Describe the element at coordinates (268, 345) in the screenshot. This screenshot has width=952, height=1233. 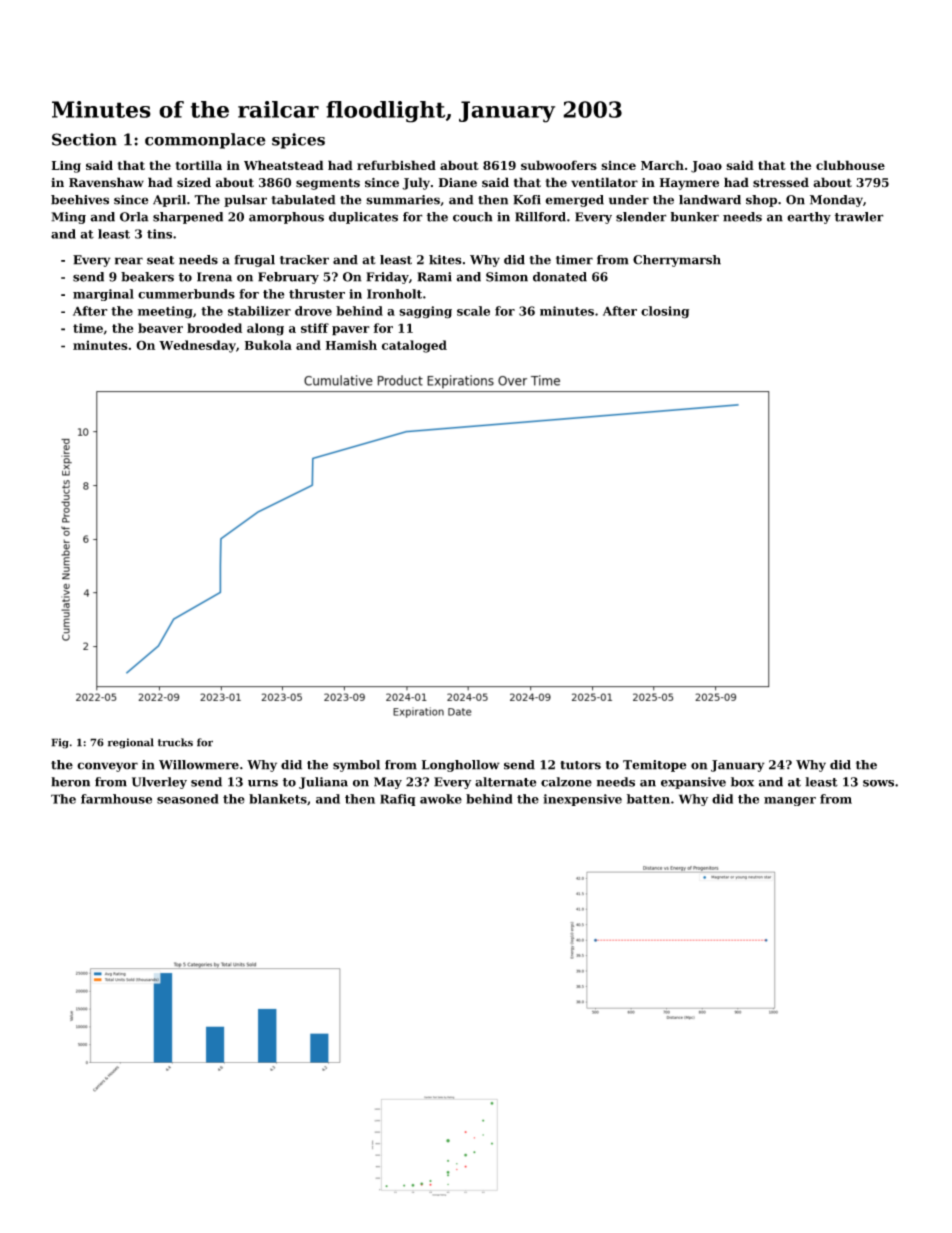
I see `Bukola` at that location.
